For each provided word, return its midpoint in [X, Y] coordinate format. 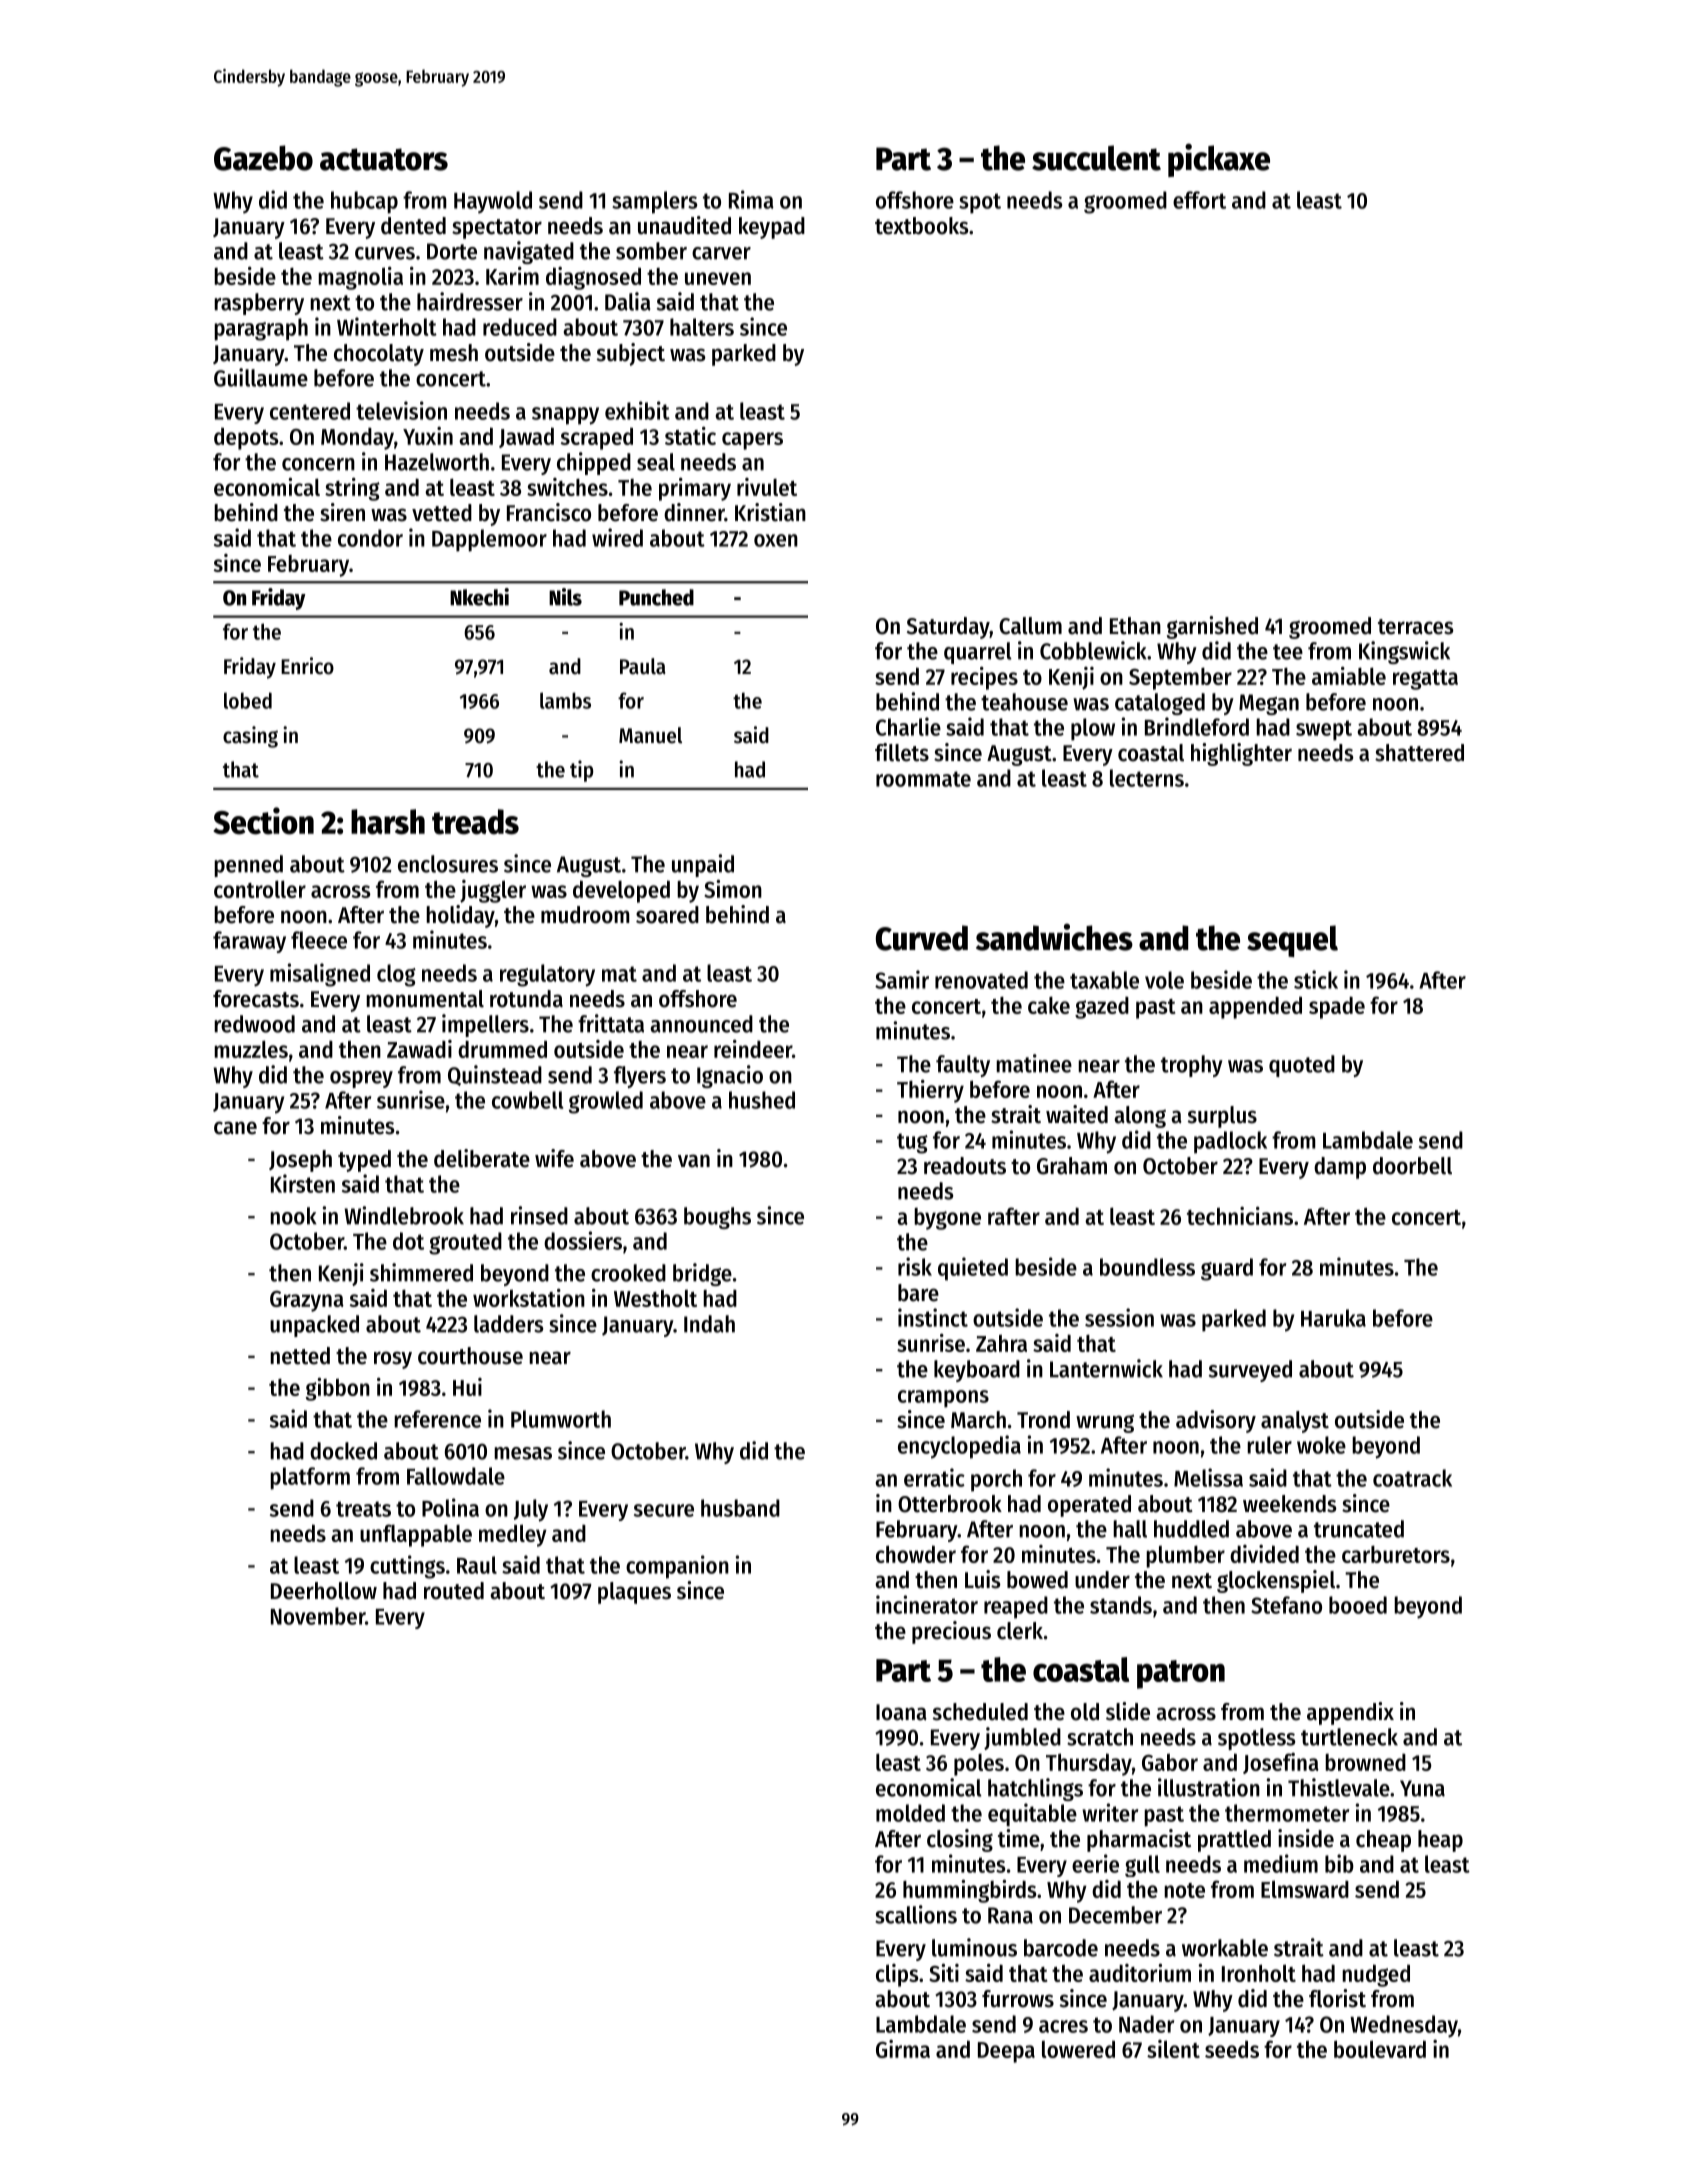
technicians [1240, 1216]
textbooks [922, 226]
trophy [1192, 1066]
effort [1199, 200]
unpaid [703, 865]
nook [293, 1216]
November [318, 1616]
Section [263, 821]
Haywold [493, 202]
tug [912, 1143]
